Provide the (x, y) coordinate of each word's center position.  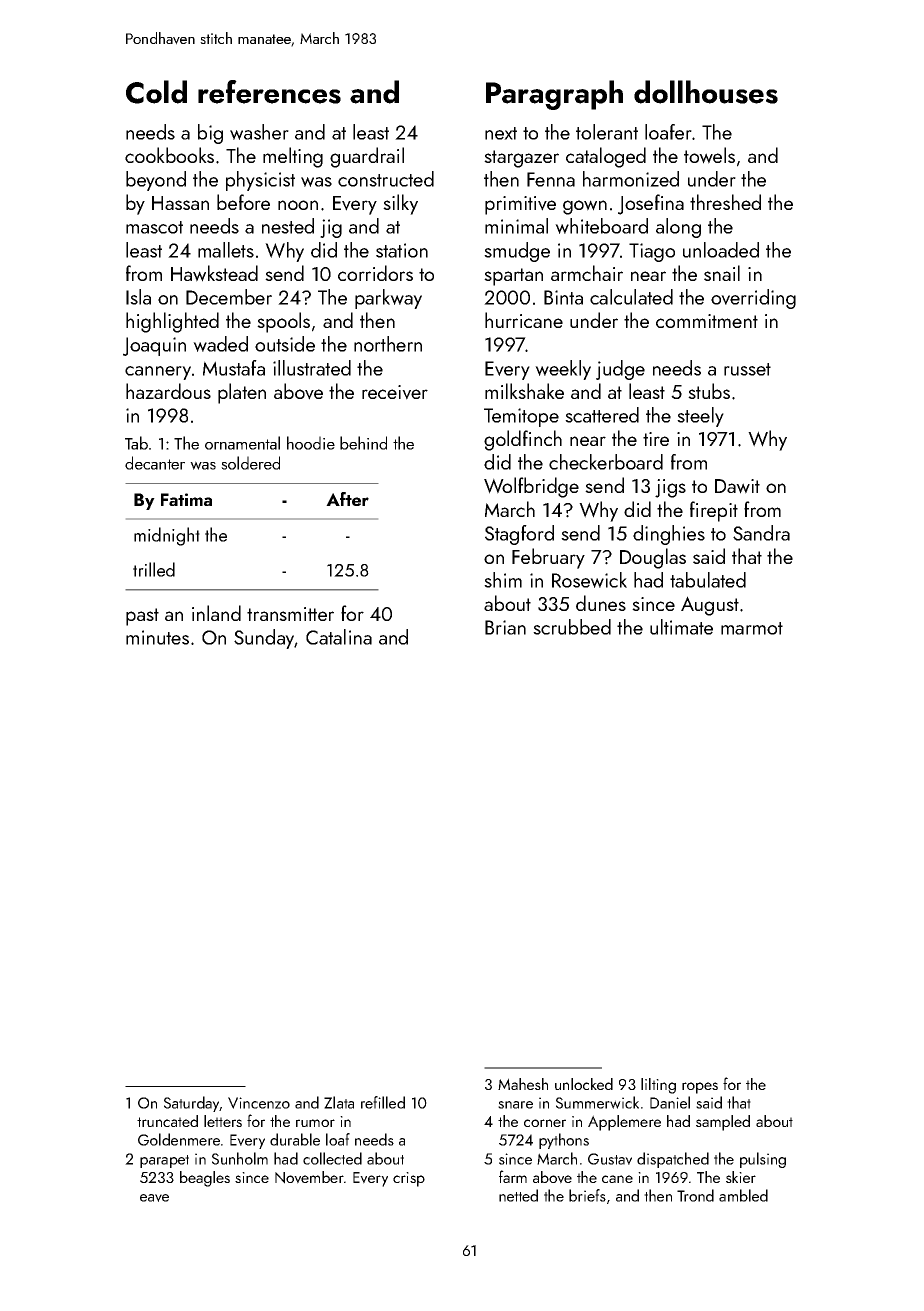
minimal (516, 226)
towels (709, 155)
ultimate (681, 627)
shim (503, 580)
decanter (155, 463)
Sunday (264, 639)
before (243, 202)
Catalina (339, 637)
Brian (505, 627)
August (710, 606)
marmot (752, 628)
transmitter (290, 614)
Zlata (339, 1102)
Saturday (192, 1104)
